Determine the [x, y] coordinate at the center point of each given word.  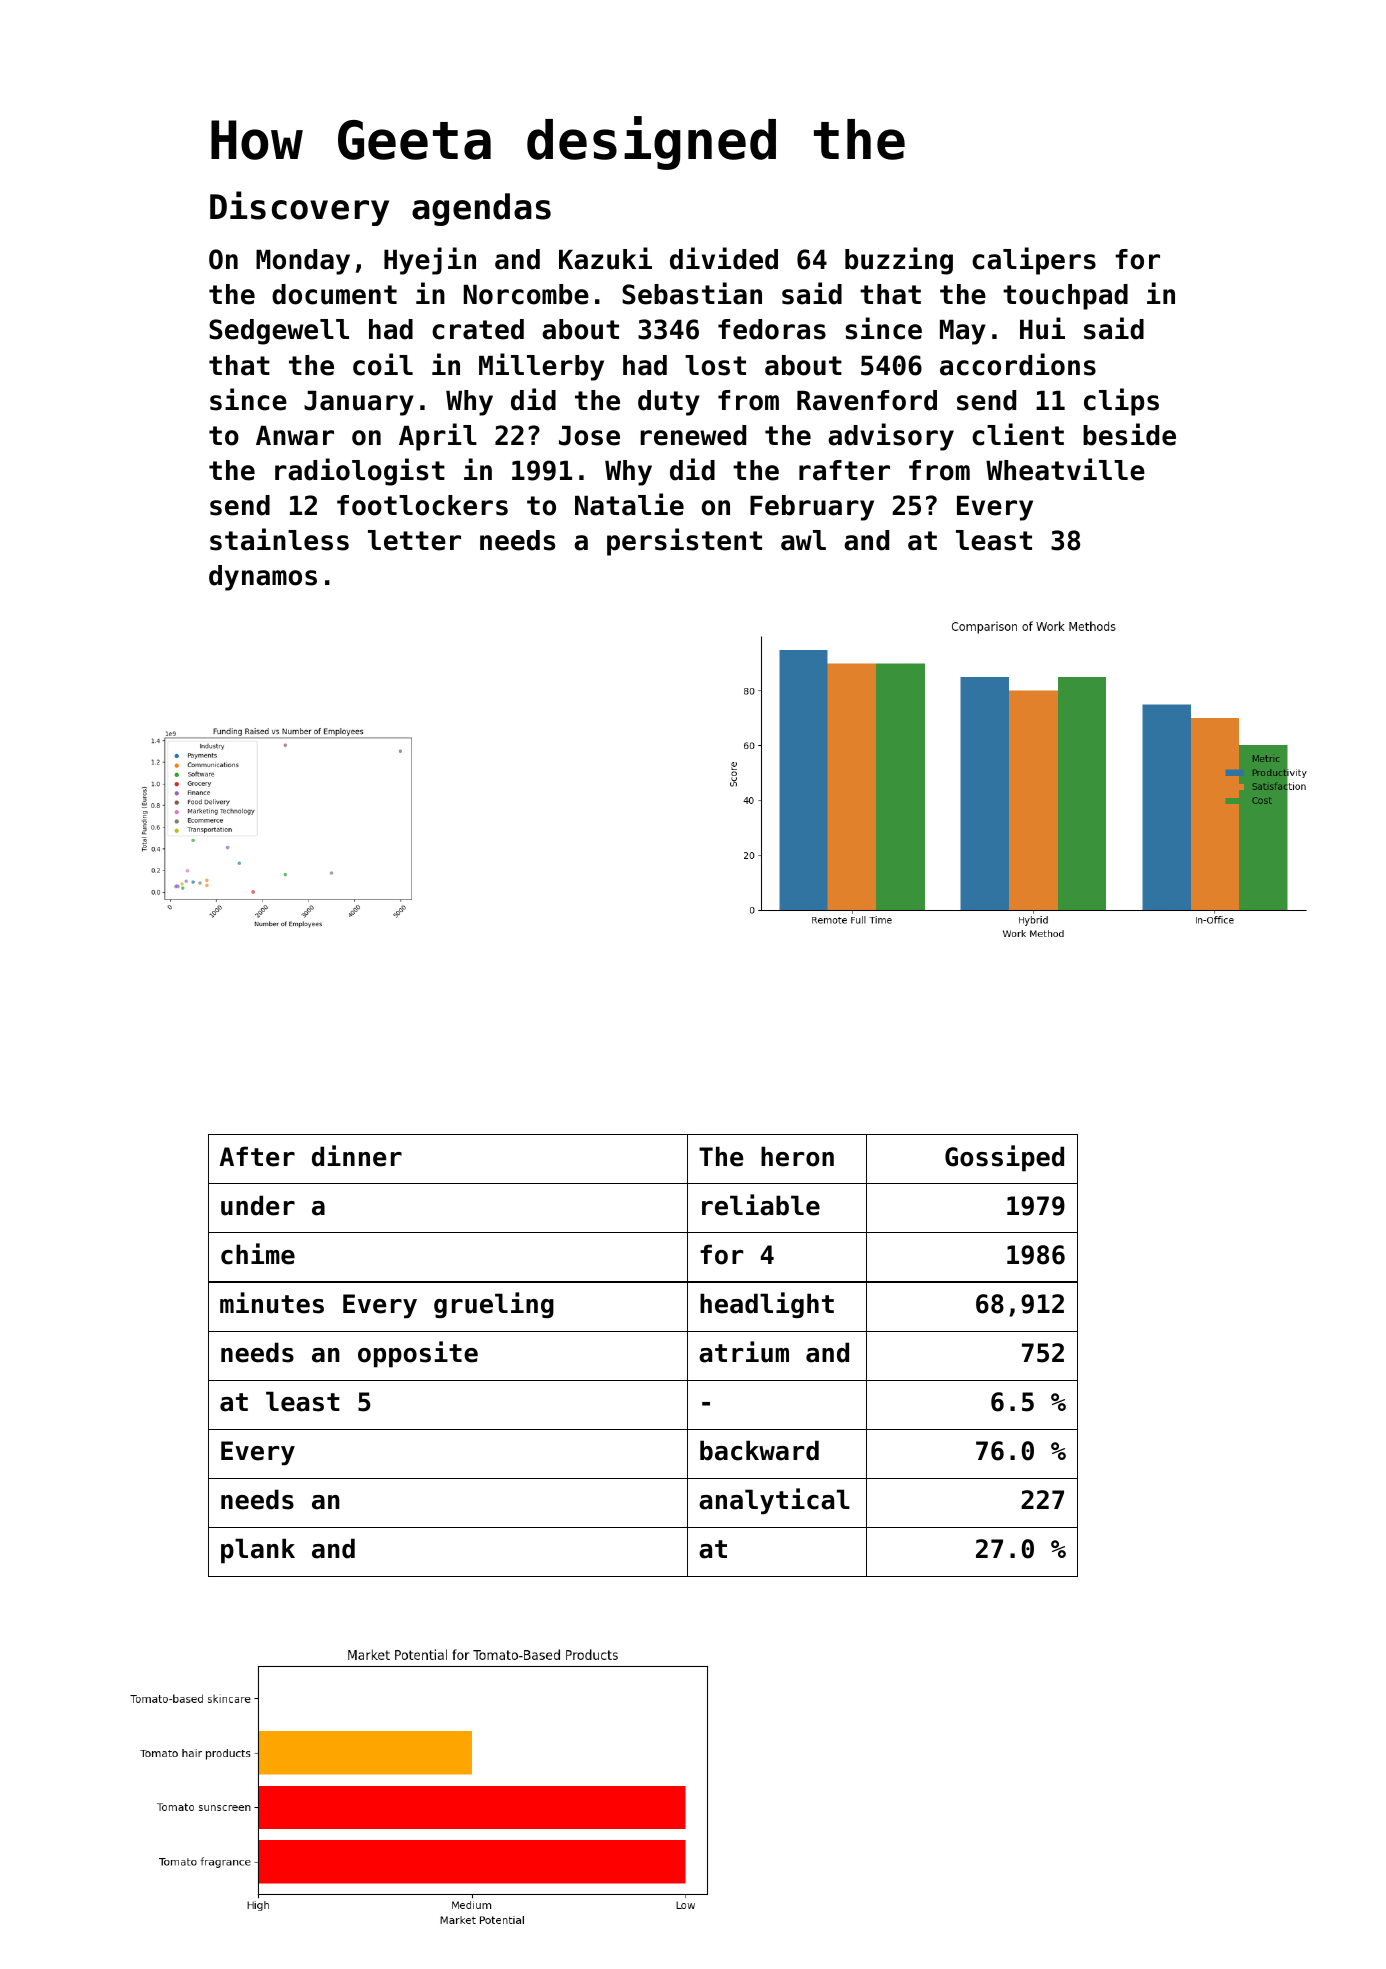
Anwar [295, 436]
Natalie [629, 504]
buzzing [899, 261]
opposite [418, 1354]
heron [797, 1156]
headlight [767, 1305]
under [258, 1205]
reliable [761, 1205]
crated [478, 329]
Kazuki [605, 258]
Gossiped [1004, 1158]
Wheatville [1065, 469]
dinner [357, 1156]
